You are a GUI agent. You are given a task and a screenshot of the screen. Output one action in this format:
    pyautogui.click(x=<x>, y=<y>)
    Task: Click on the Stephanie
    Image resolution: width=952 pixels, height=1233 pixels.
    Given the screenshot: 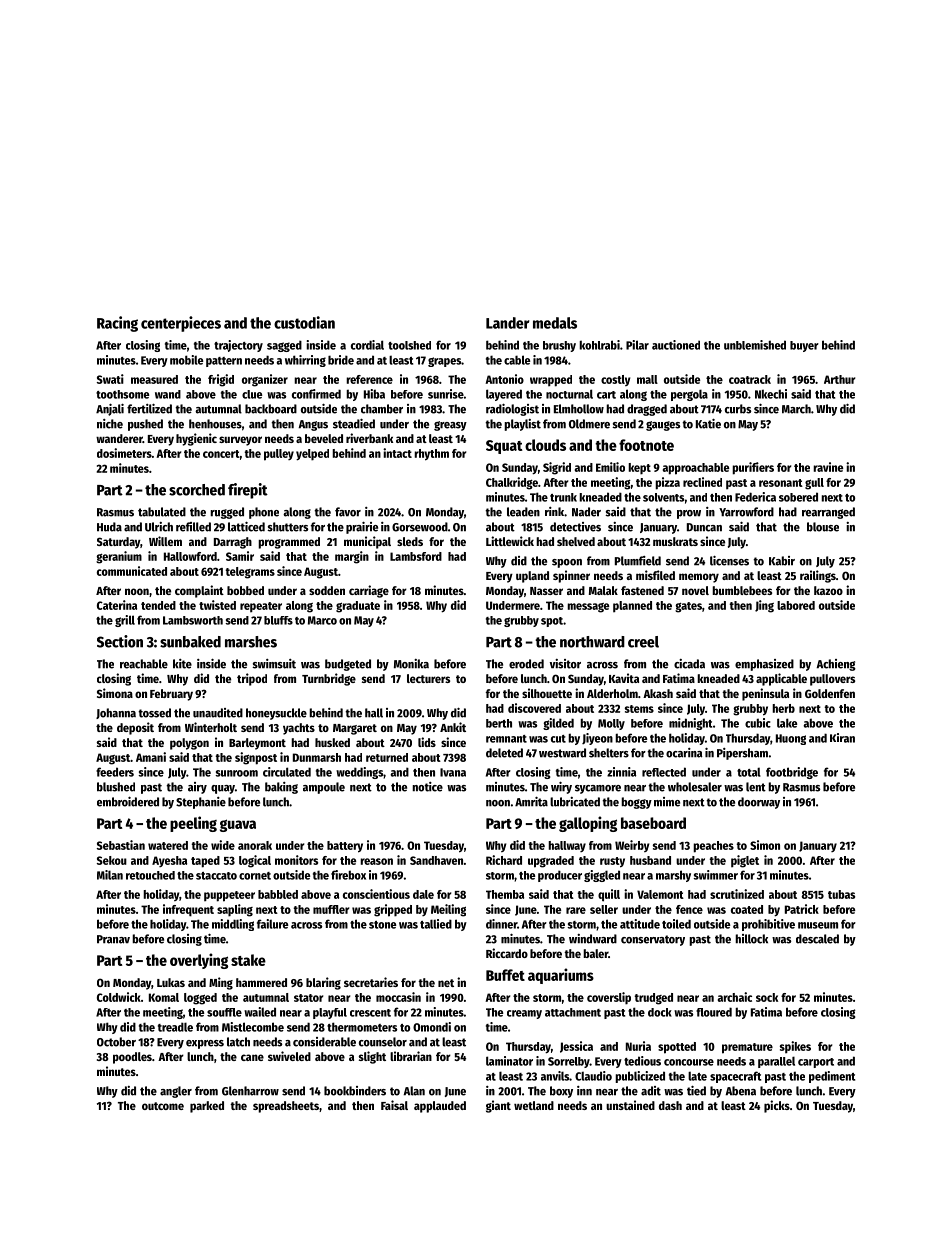 What is the action you would take?
    pyautogui.click(x=201, y=803)
